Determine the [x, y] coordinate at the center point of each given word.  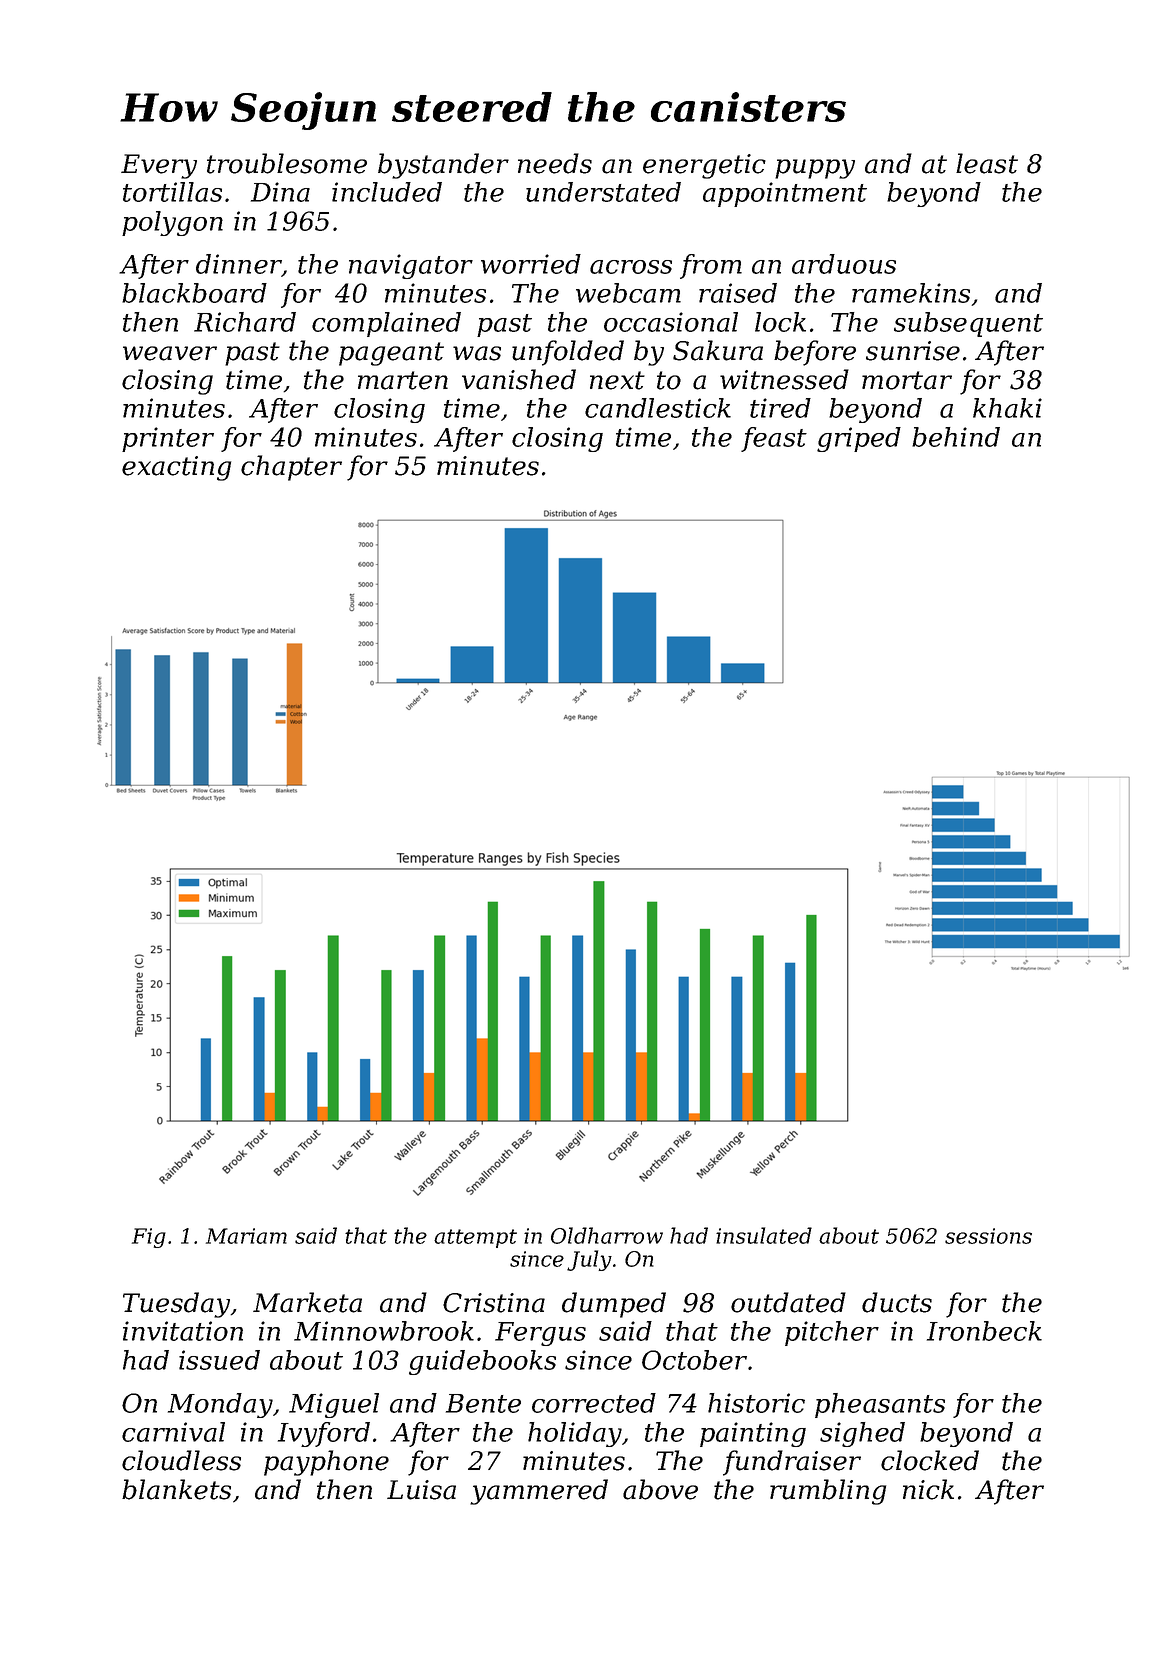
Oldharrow [607, 1235]
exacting [176, 468]
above [660, 1489]
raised [738, 293]
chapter [291, 468]
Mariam [246, 1236]
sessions [988, 1236]
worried [531, 264]
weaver [170, 353]
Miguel [334, 1405]
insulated [764, 1235]
